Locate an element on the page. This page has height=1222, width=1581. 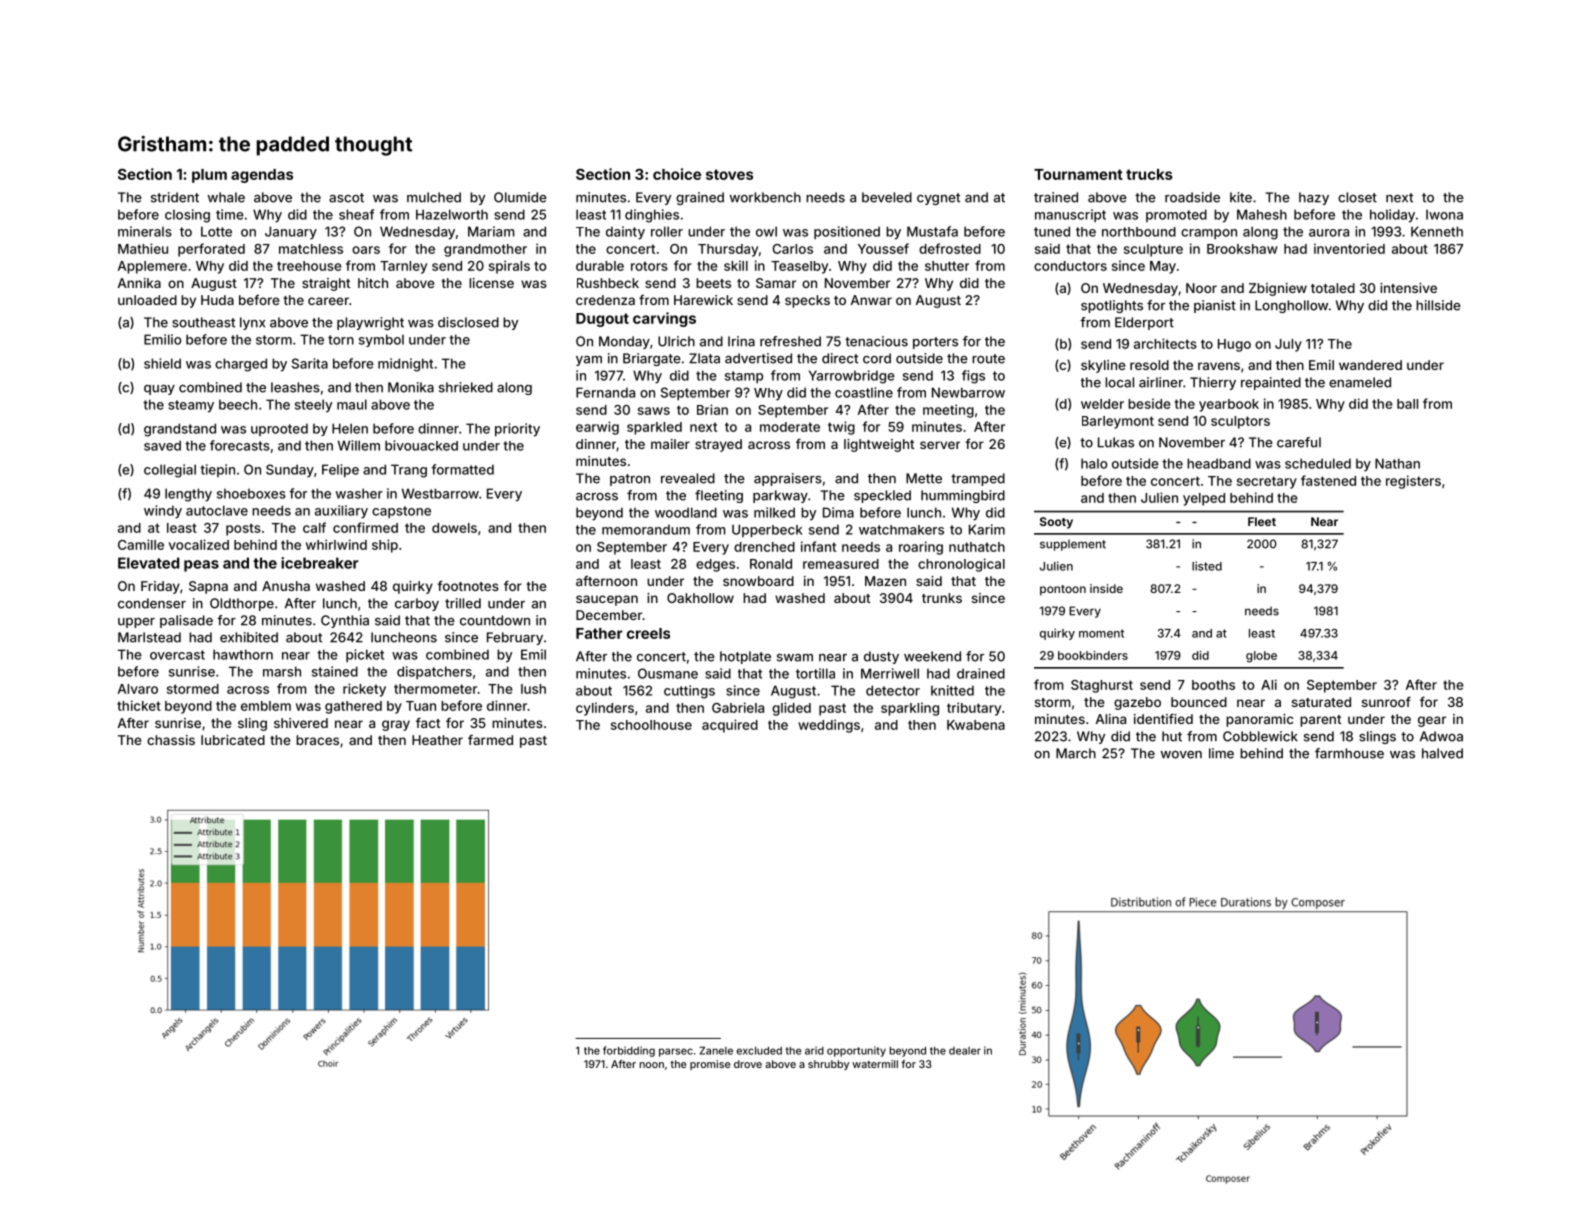
oars is located at coordinates (366, 250).
